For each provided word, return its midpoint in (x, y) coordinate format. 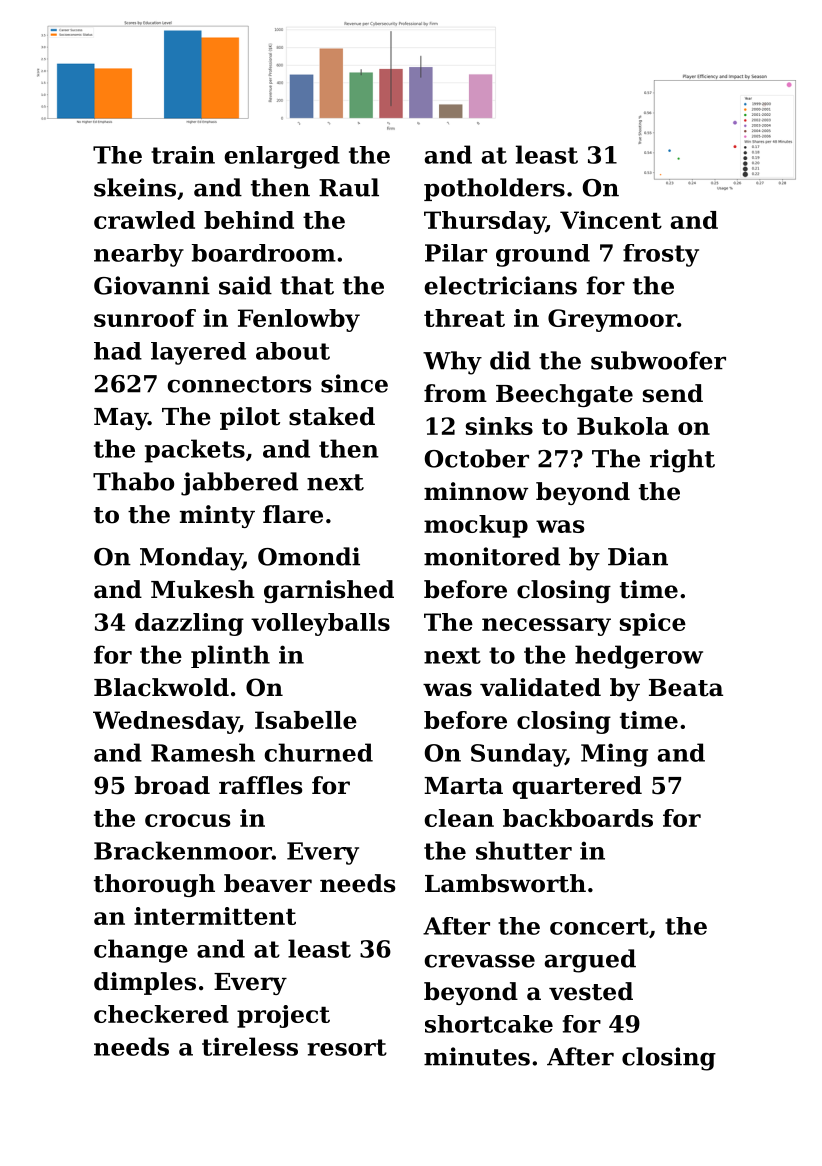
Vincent (611, 220)
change (141, 951)
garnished (329, 591)
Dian (638, 556)
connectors (239, 384)
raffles (260, 785)
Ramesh (203, 752)
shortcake (489, 1024)
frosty (661, 255)
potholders (494, 189)
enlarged (282, 157)
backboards (578, 818)
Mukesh (203, 589)
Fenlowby (299, 320)
